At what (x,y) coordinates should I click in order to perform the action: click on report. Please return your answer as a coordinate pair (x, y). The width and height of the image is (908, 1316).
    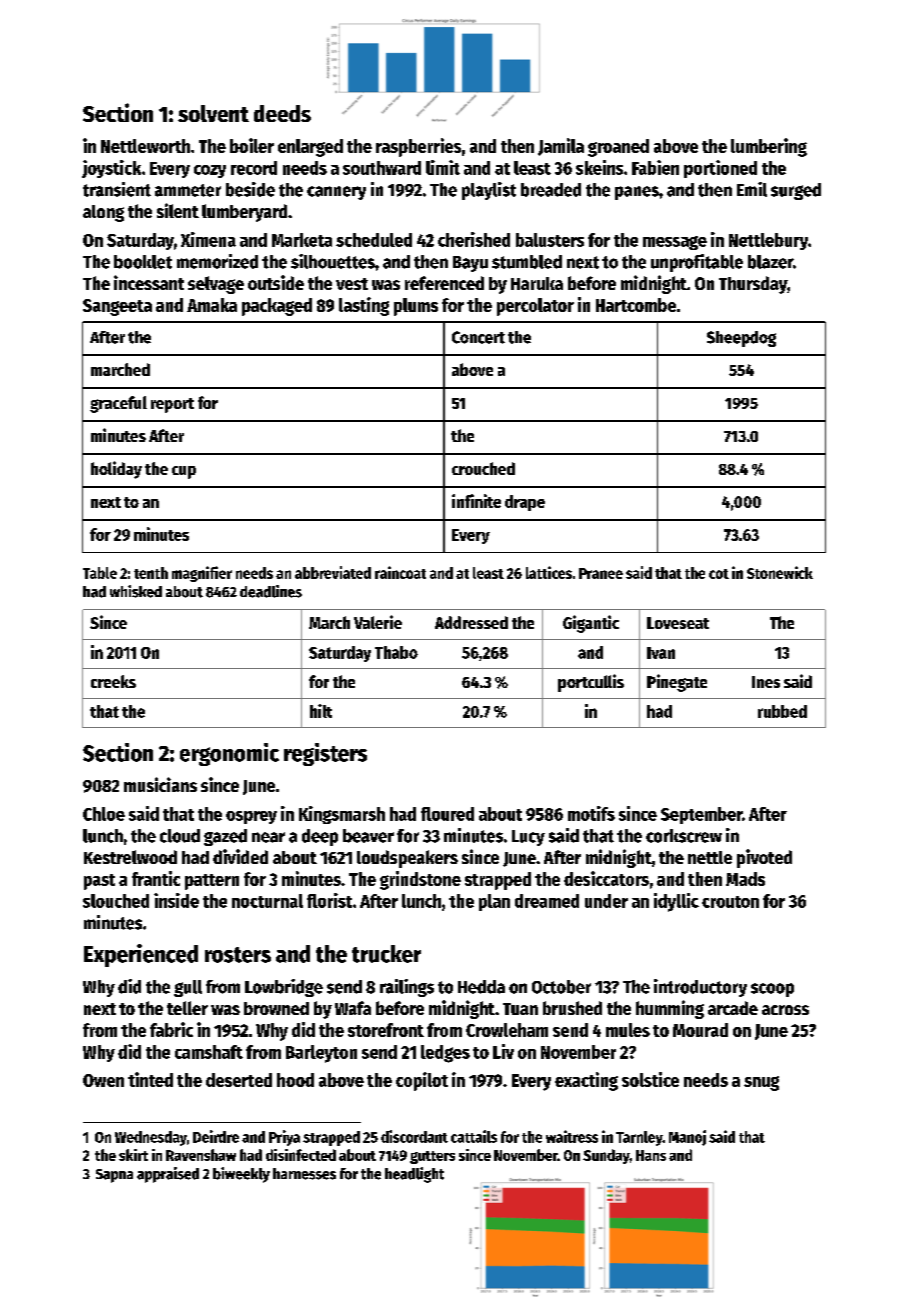
    Looking at the image, I should click on (172, 405).
